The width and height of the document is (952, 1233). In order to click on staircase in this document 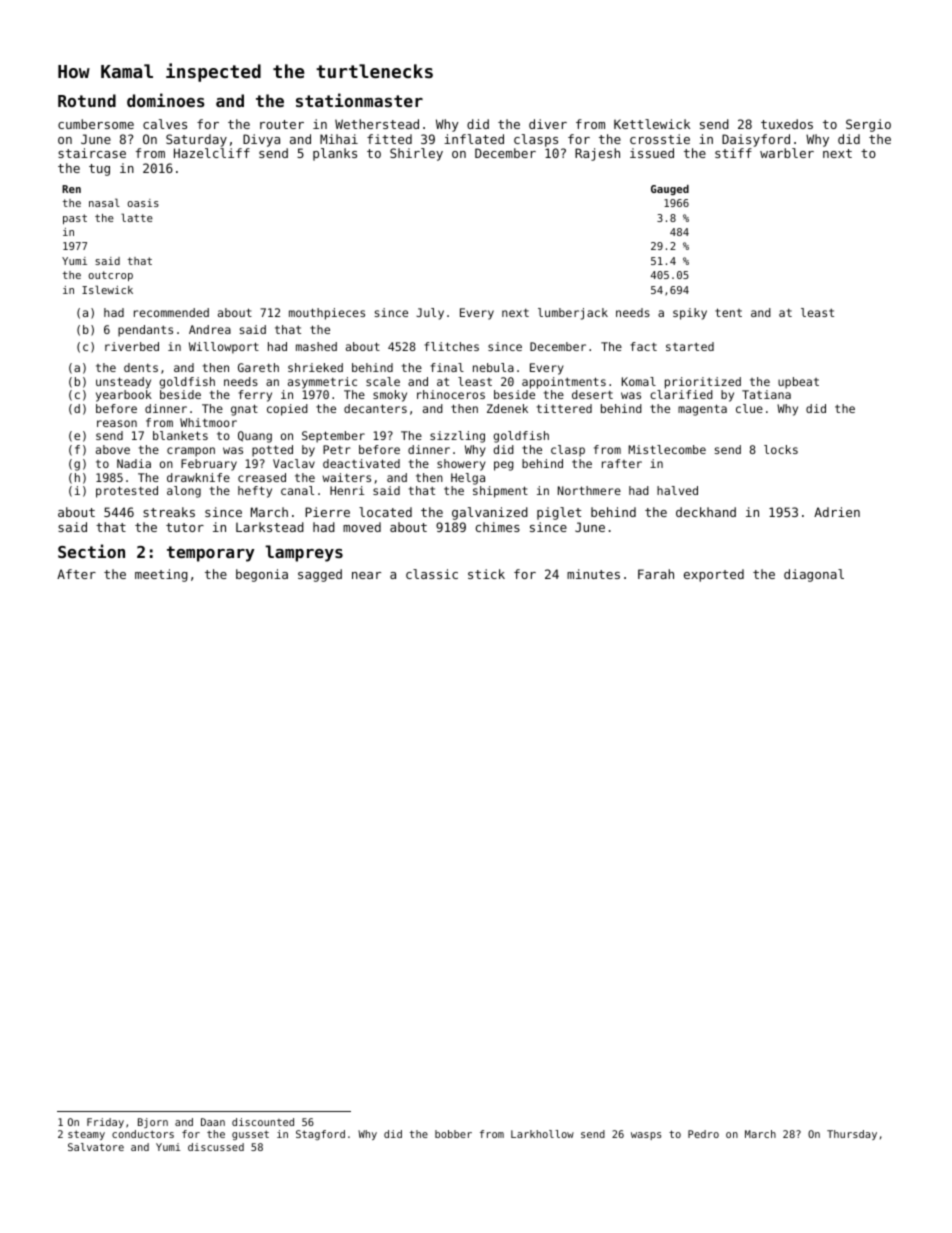, I will do `click(92, 153)`.
